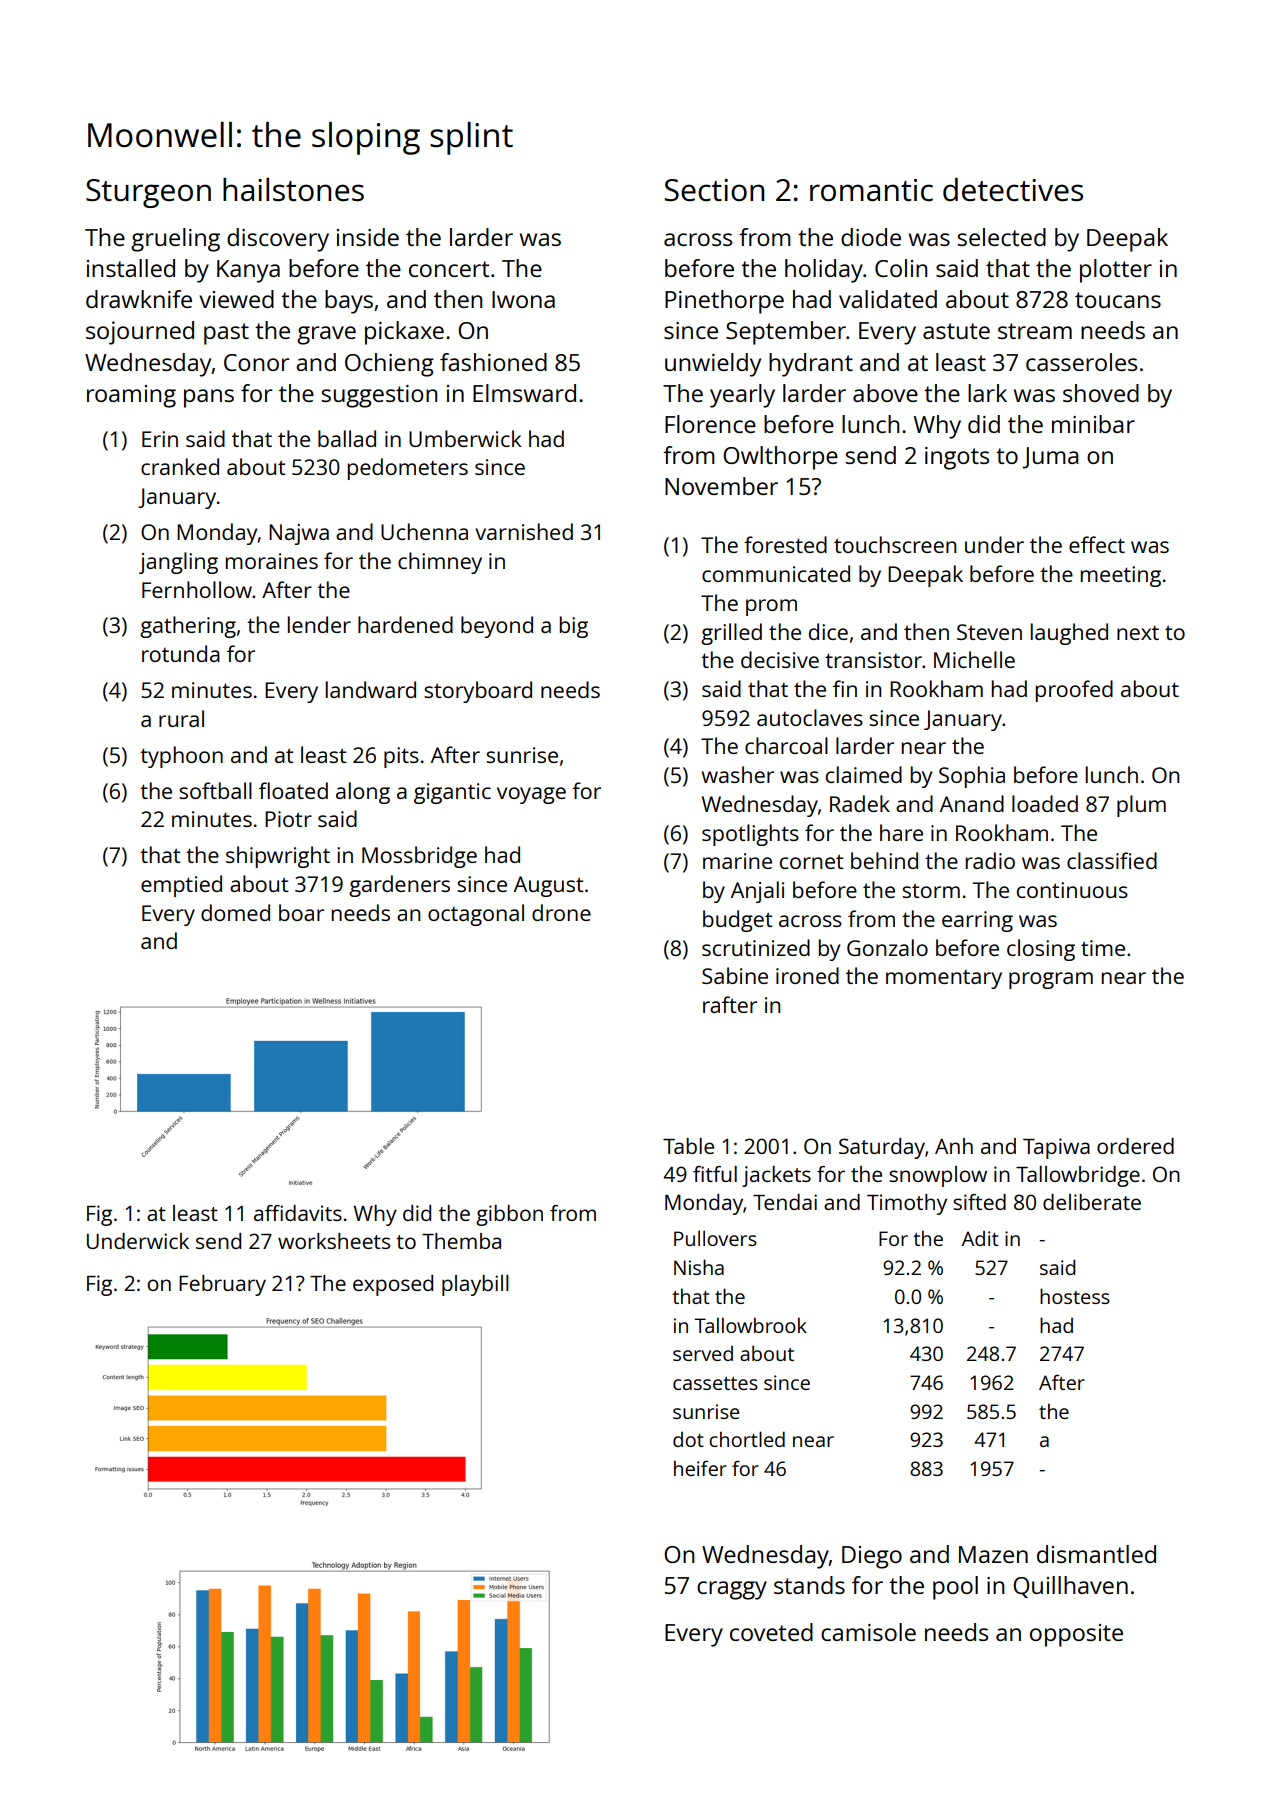 Image resolution: width=1271 pixels, height=1797 pixels. Describe the element at coordinates (1116, 271) in the image. I see `plotter` at that location.
